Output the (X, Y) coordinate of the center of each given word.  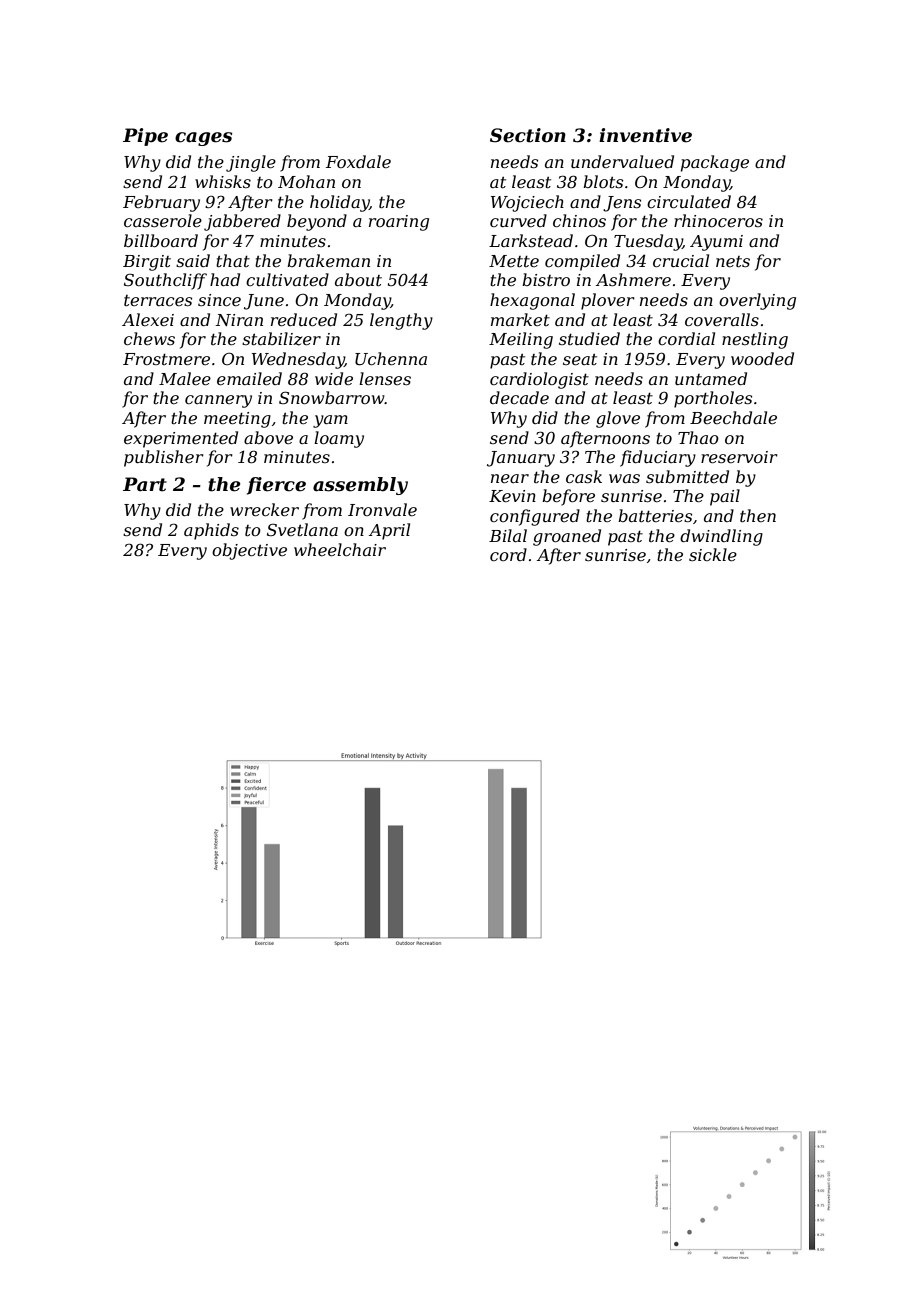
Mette (514, 261)
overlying (757, 301)
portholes (713, 399)
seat (580, 359)
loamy (339, 439)
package (715, 163)
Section (528, 135)
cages (203, 139)
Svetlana (302, 529)
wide (334, 378)
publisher (164, 458)
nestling (755, 340)
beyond (317, 222)
